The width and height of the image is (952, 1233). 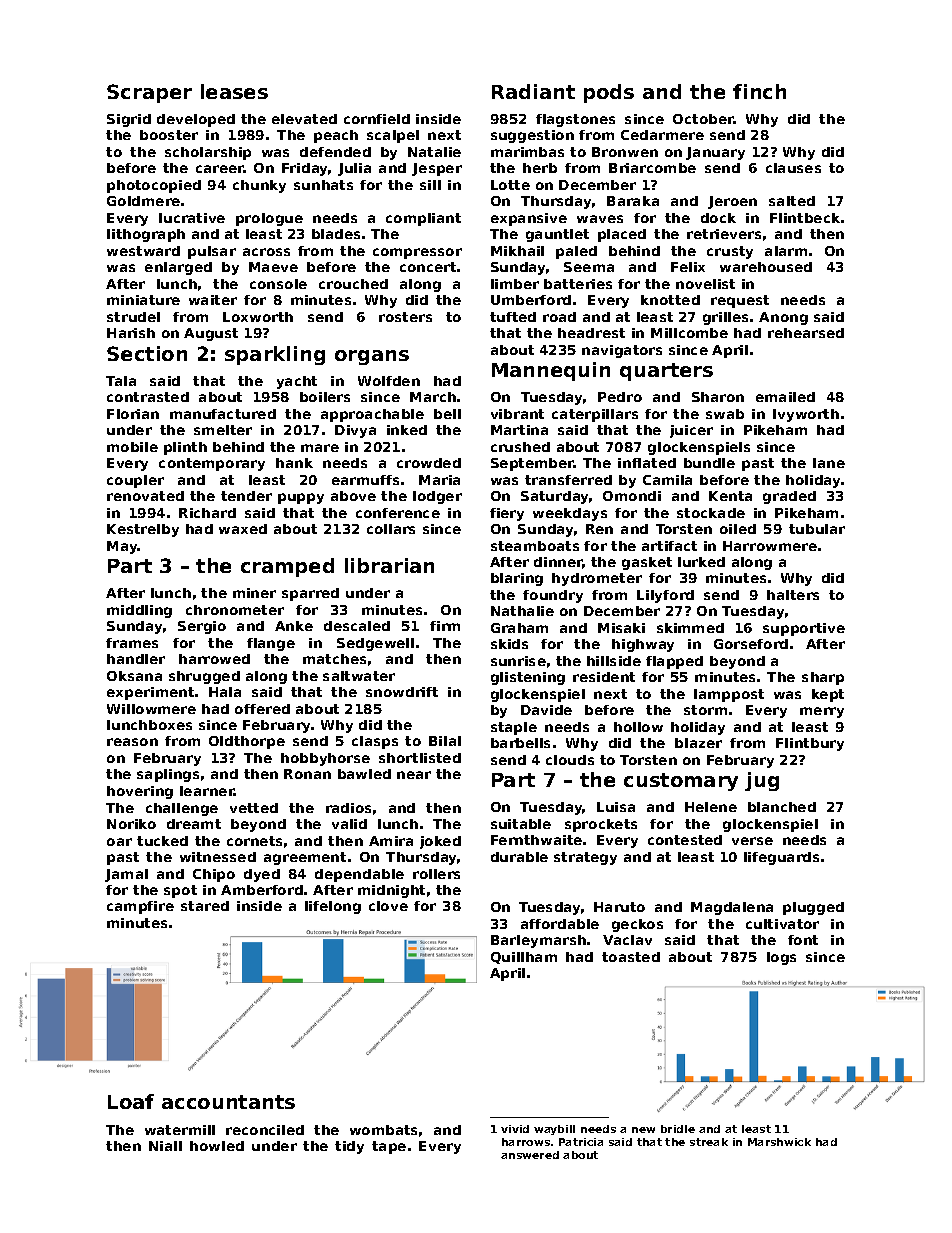 I want to click on Umberford, so click(x=531, y=300).
